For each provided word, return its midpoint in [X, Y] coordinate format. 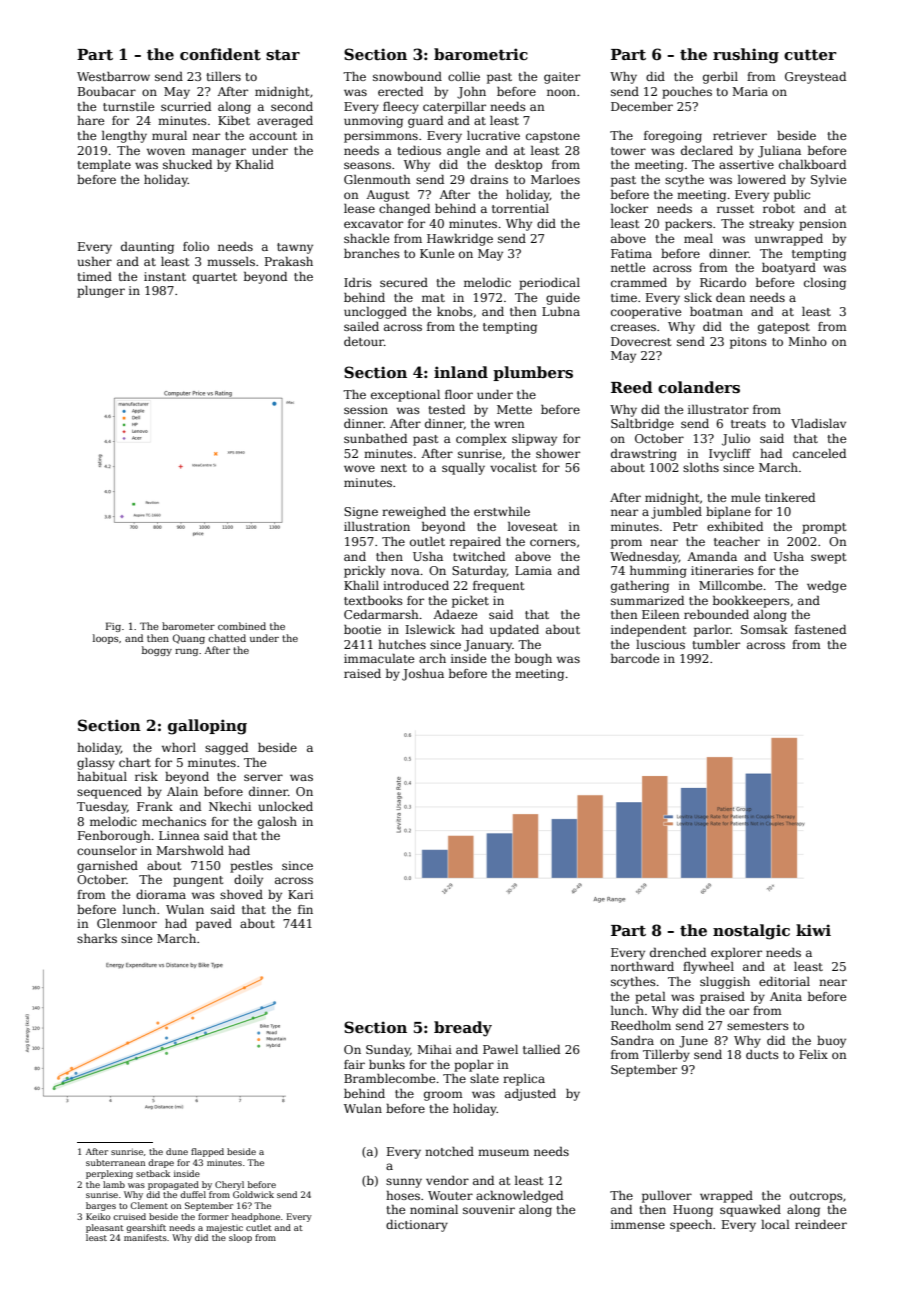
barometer [188, 626]
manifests [145, 1237]
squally [463, 469]
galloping [207, 727]
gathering [640, 587]
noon [561, 92]
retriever [740, 135]
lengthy [124, 137]
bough [533, 660]
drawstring [644, 455]
